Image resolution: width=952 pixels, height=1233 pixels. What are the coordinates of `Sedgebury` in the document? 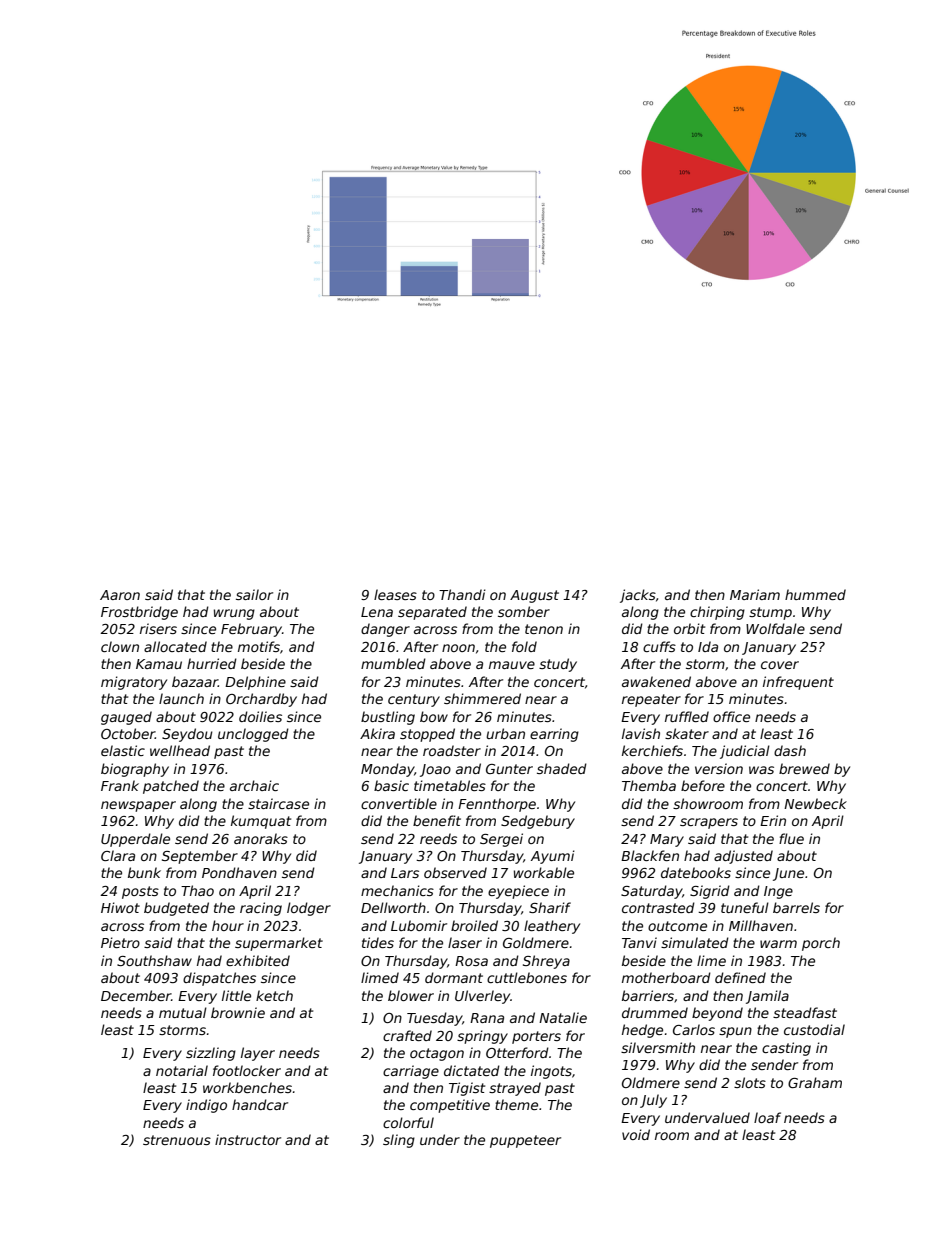 It's located at (538, 822).
